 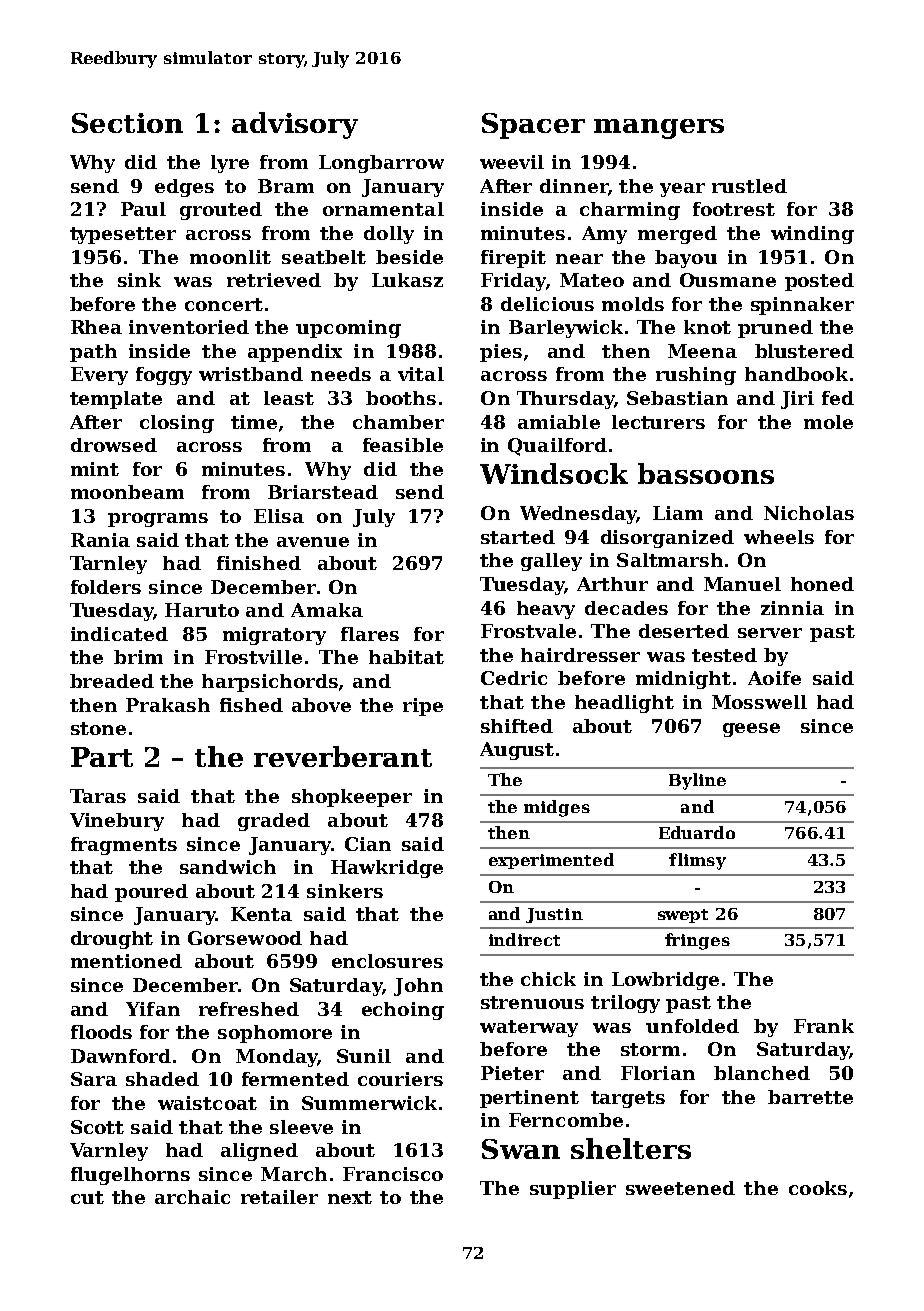 I want to click on seatbelt, so click(x=324, y=257).
